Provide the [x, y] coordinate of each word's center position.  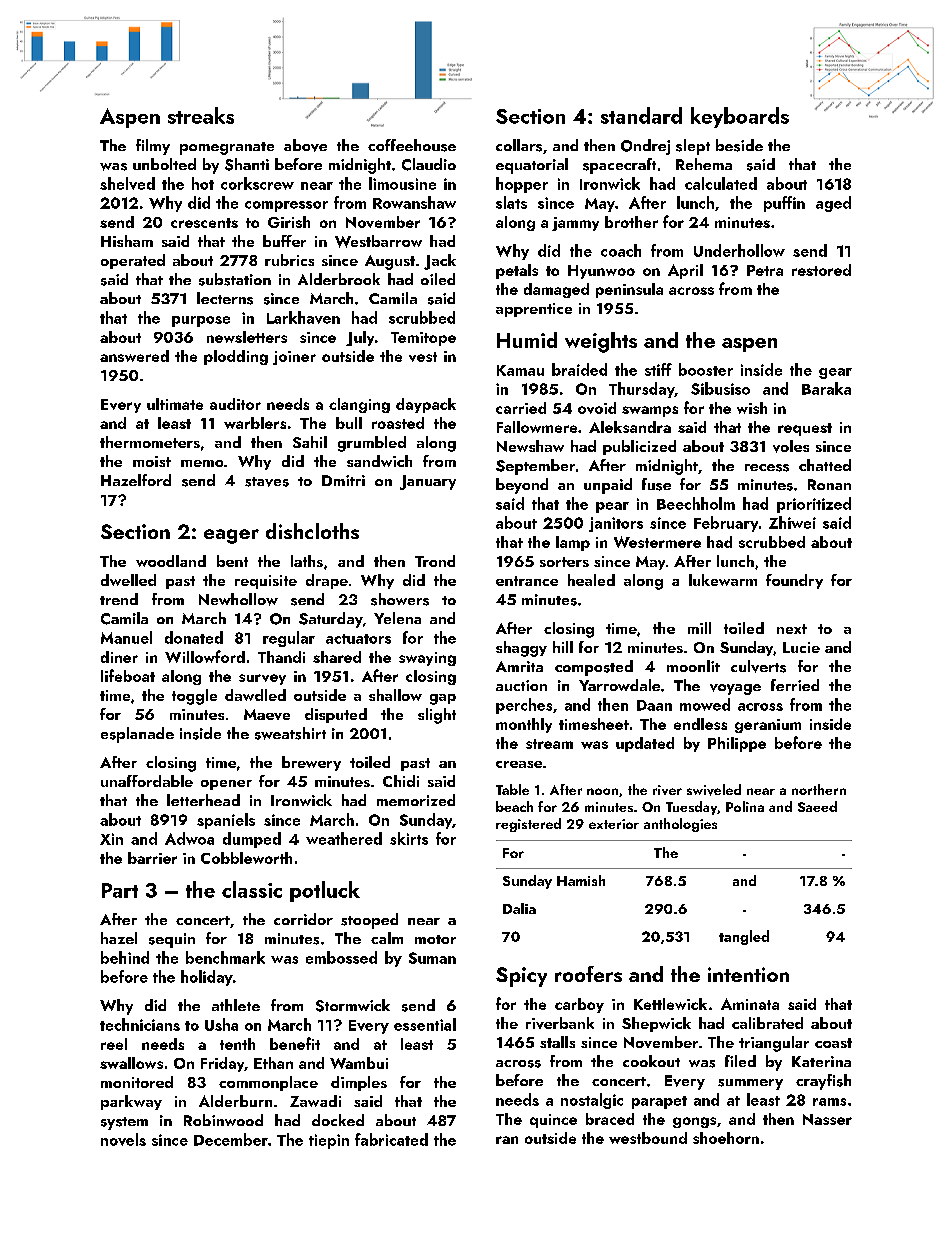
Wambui [359, 1063]
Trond [435, 561]
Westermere [657, 542]
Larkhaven [303, 317]
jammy [575, 224]
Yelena [397, 618]
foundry [794, 581]
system [124, 1123]
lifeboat [128, 675]
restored [821, 270]
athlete [236, 1005]
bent [232, 561]
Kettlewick [670, 1004]
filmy [153, 147]
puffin [784, 204]
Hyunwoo [601, 272]
